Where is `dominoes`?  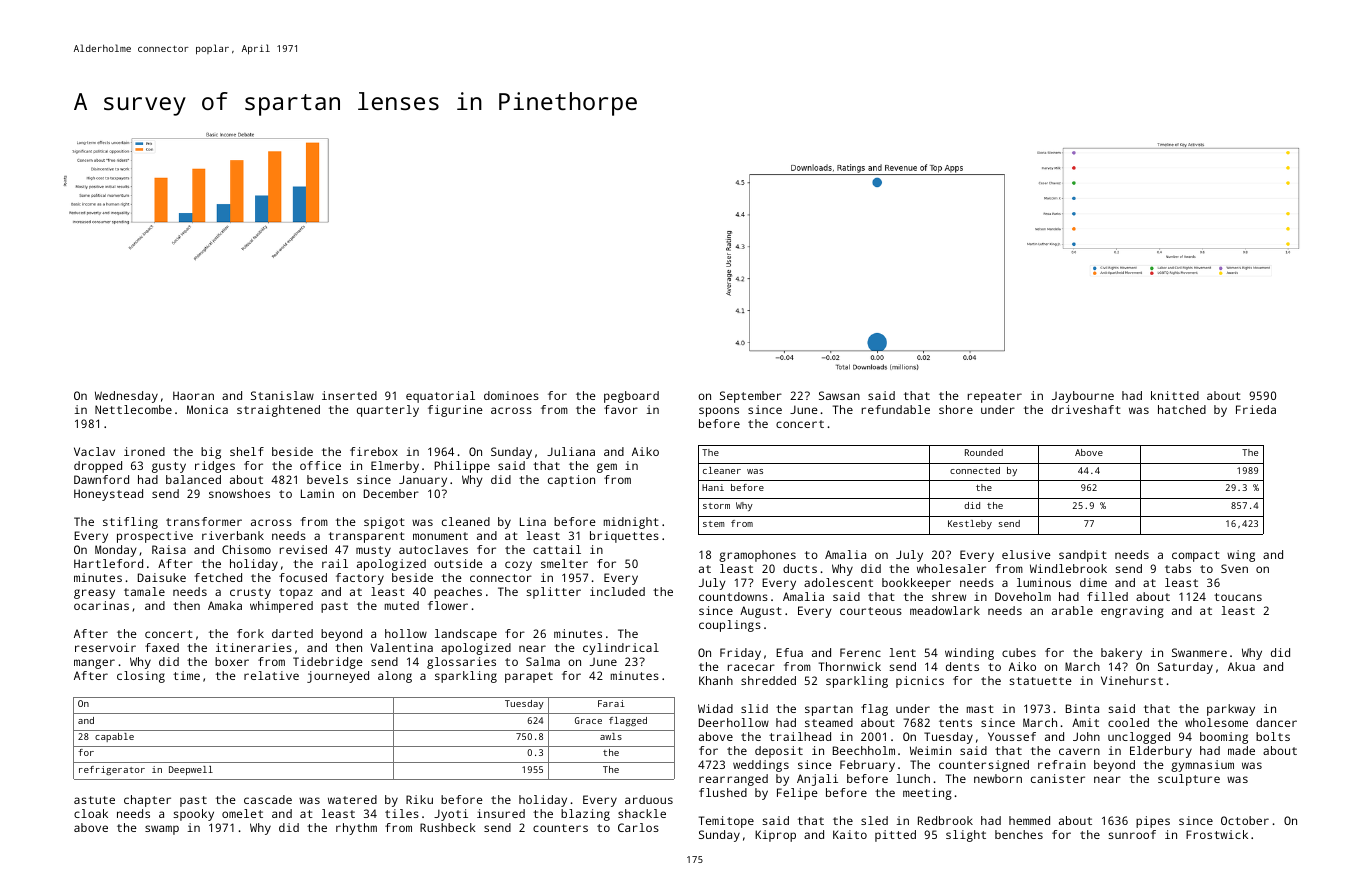
dominoes is located at coordinates (511, 395).
